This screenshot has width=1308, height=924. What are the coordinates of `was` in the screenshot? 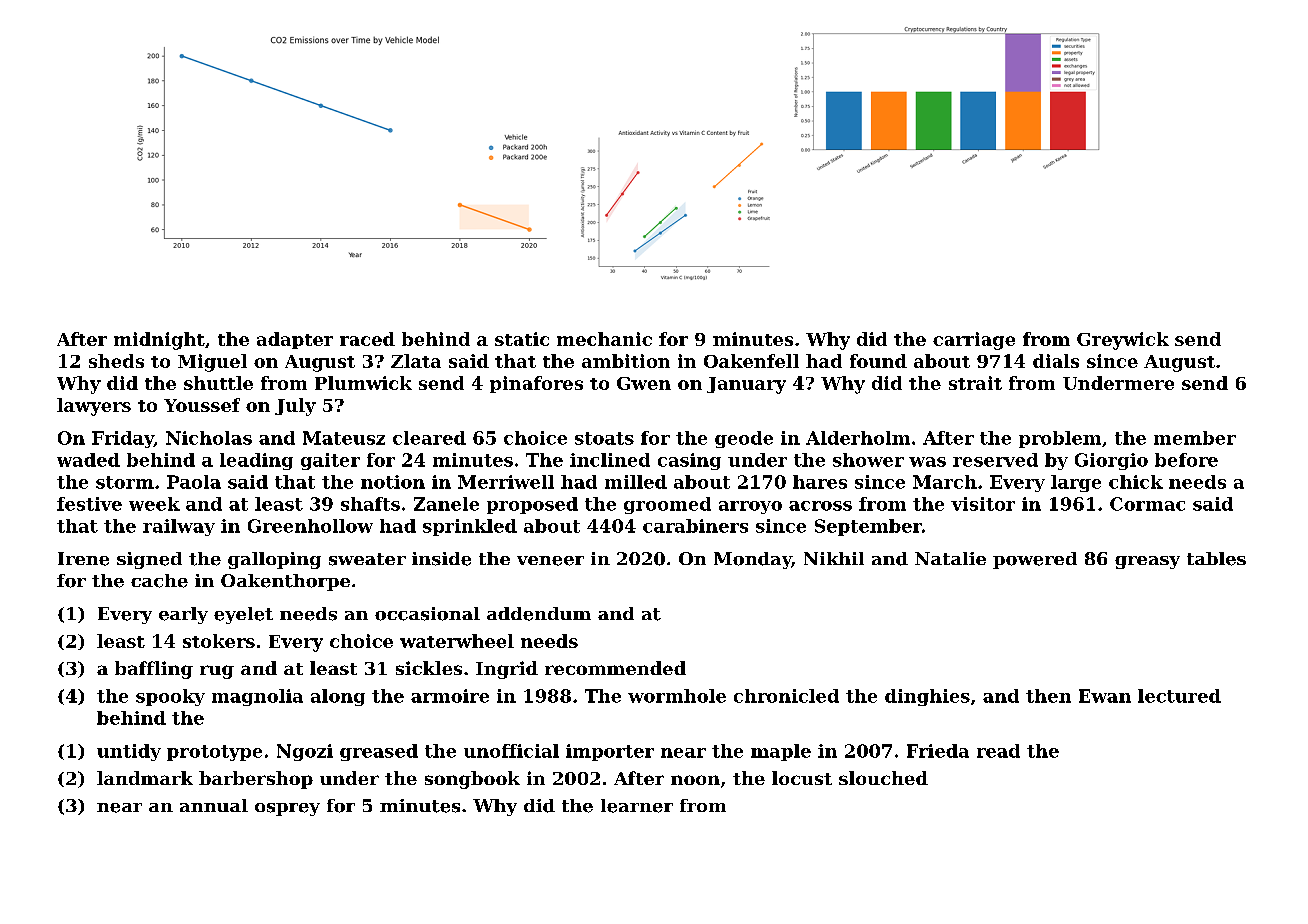 It's located at (927, 462).
